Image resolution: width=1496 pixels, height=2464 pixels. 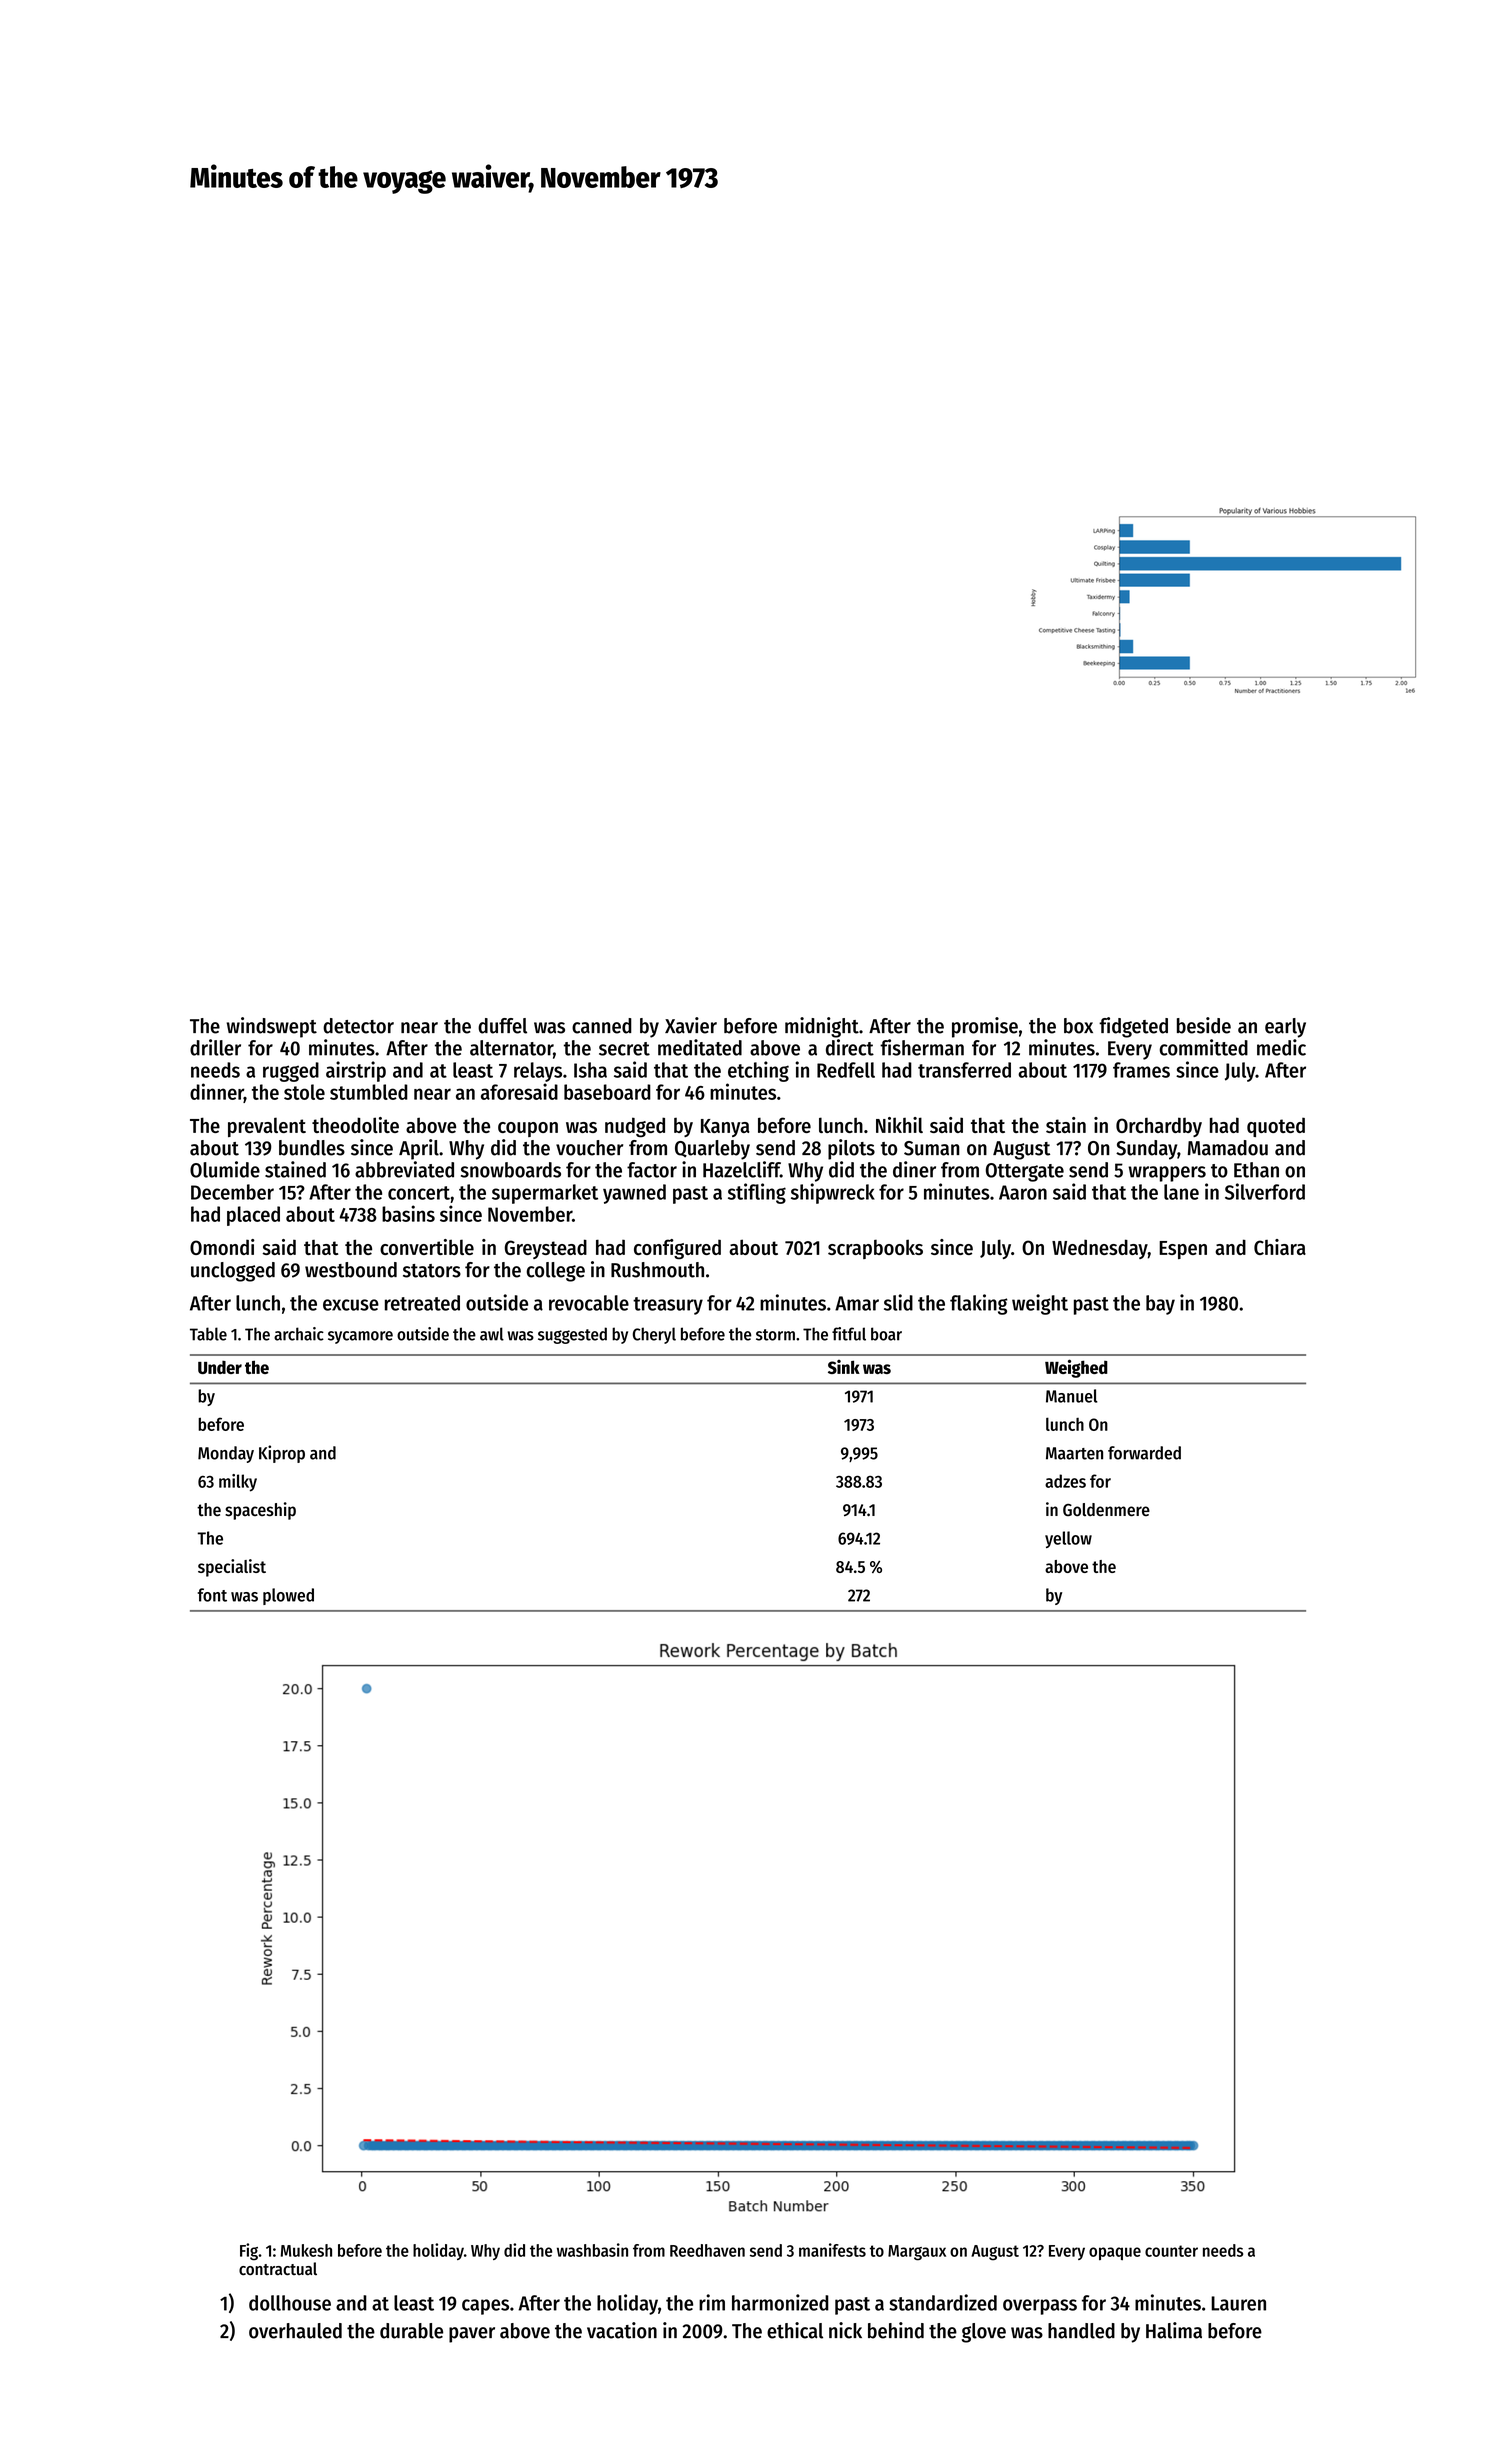 What do you see at coordinates (896, 2330) in the document?
I see `behind` at bounding box center [896, 2330].
